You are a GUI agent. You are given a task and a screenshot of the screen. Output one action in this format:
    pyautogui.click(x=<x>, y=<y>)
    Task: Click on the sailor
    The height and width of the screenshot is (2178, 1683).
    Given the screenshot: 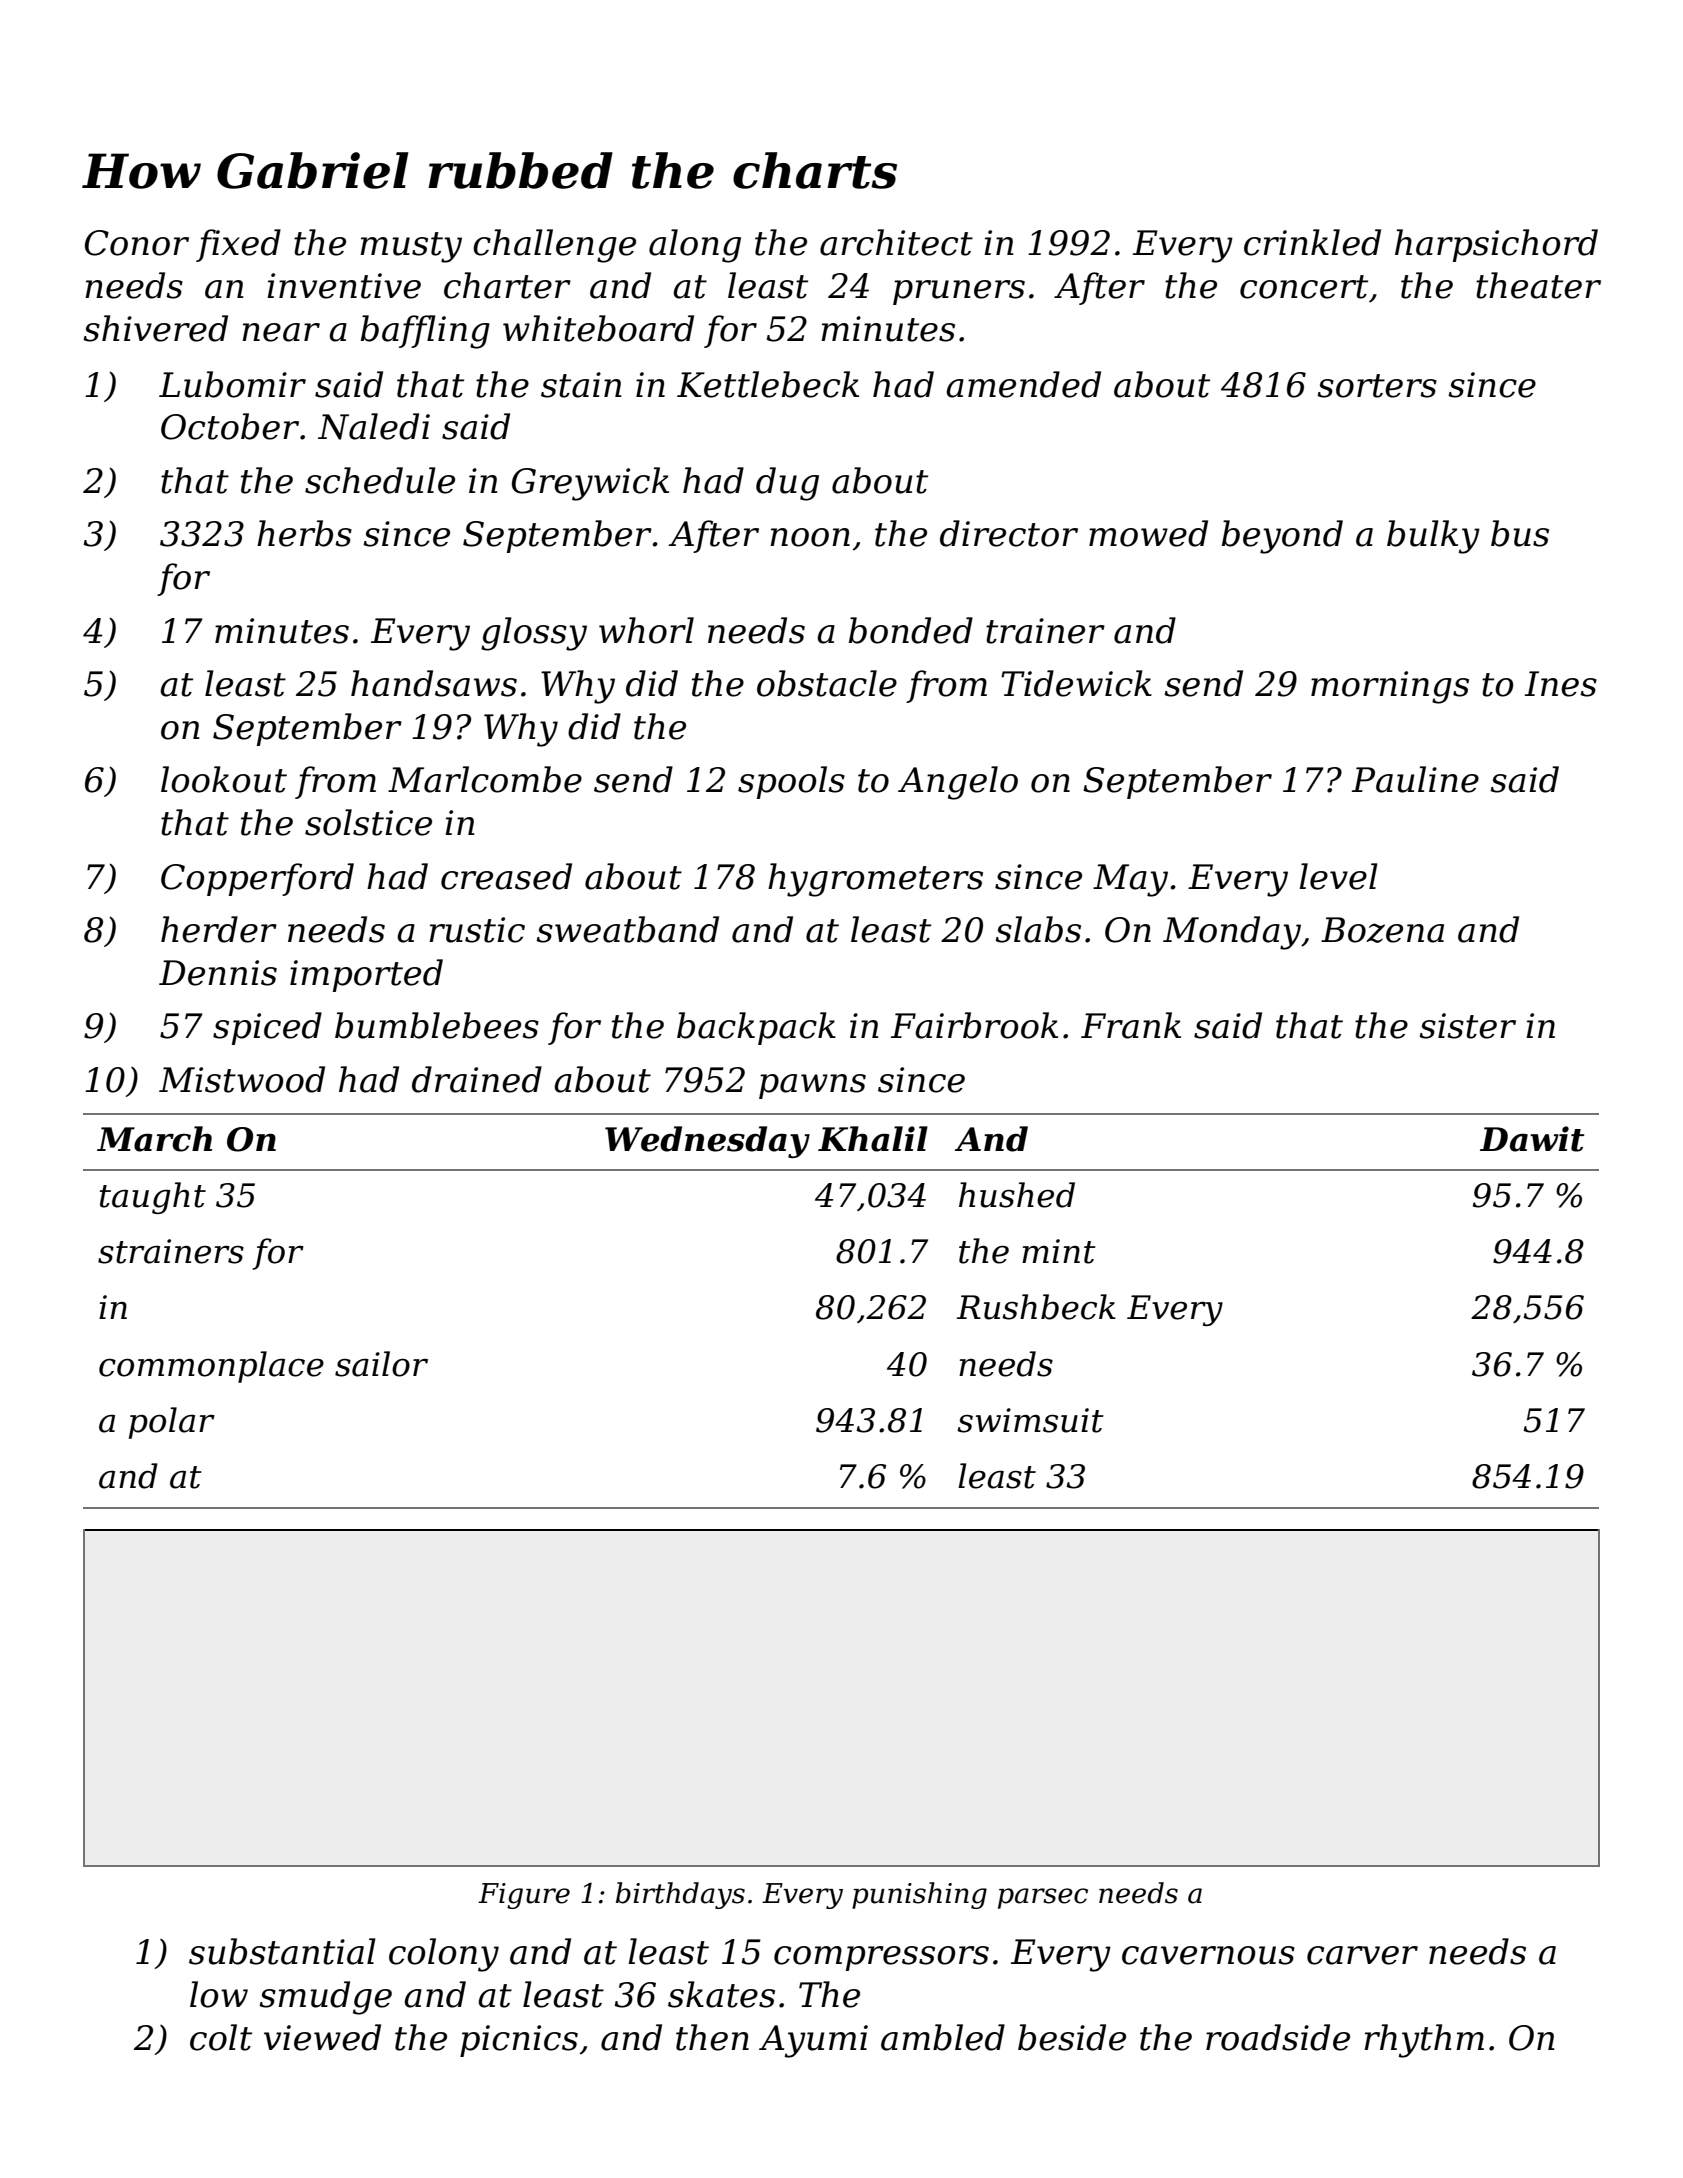 What is the action you would take?
    pyautogui.click(x=381, y=1364)
